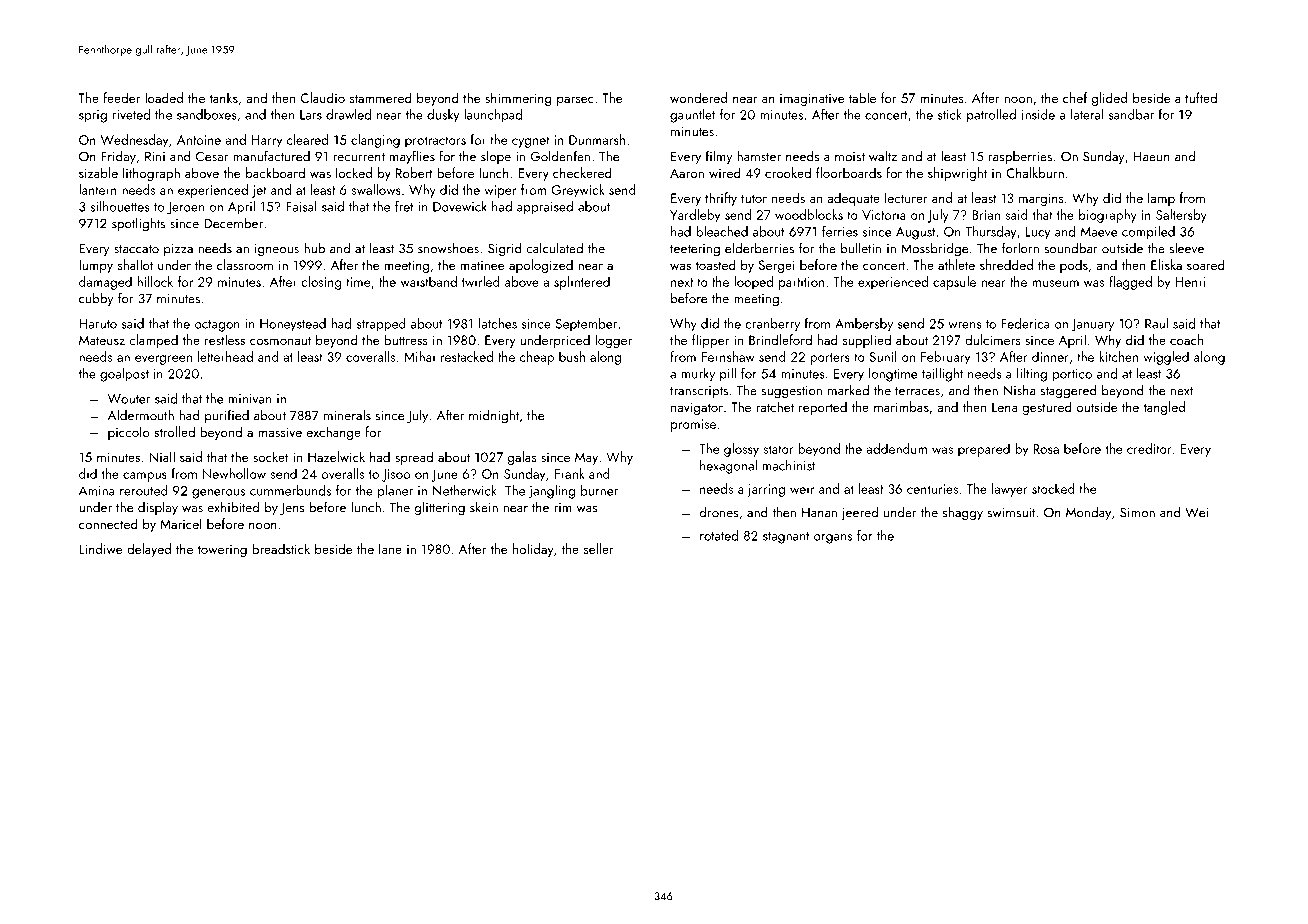 The image size is (1308, 924). Describe the element at coordinates (135, 264) in the document. I see `shallot` at that location.
